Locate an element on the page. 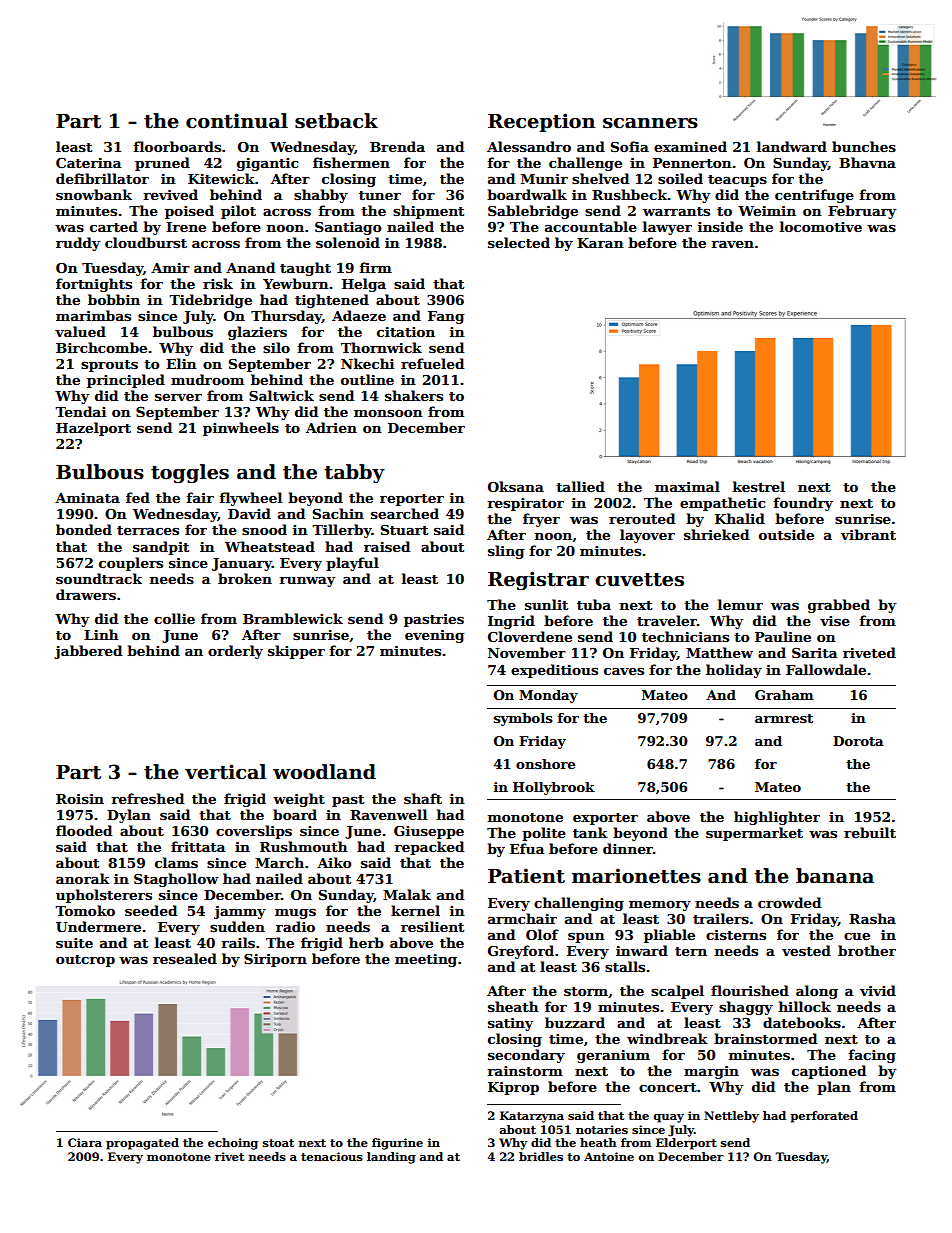 This document has width=952, height=1233. Fang is located at coordinates (446, 317).
